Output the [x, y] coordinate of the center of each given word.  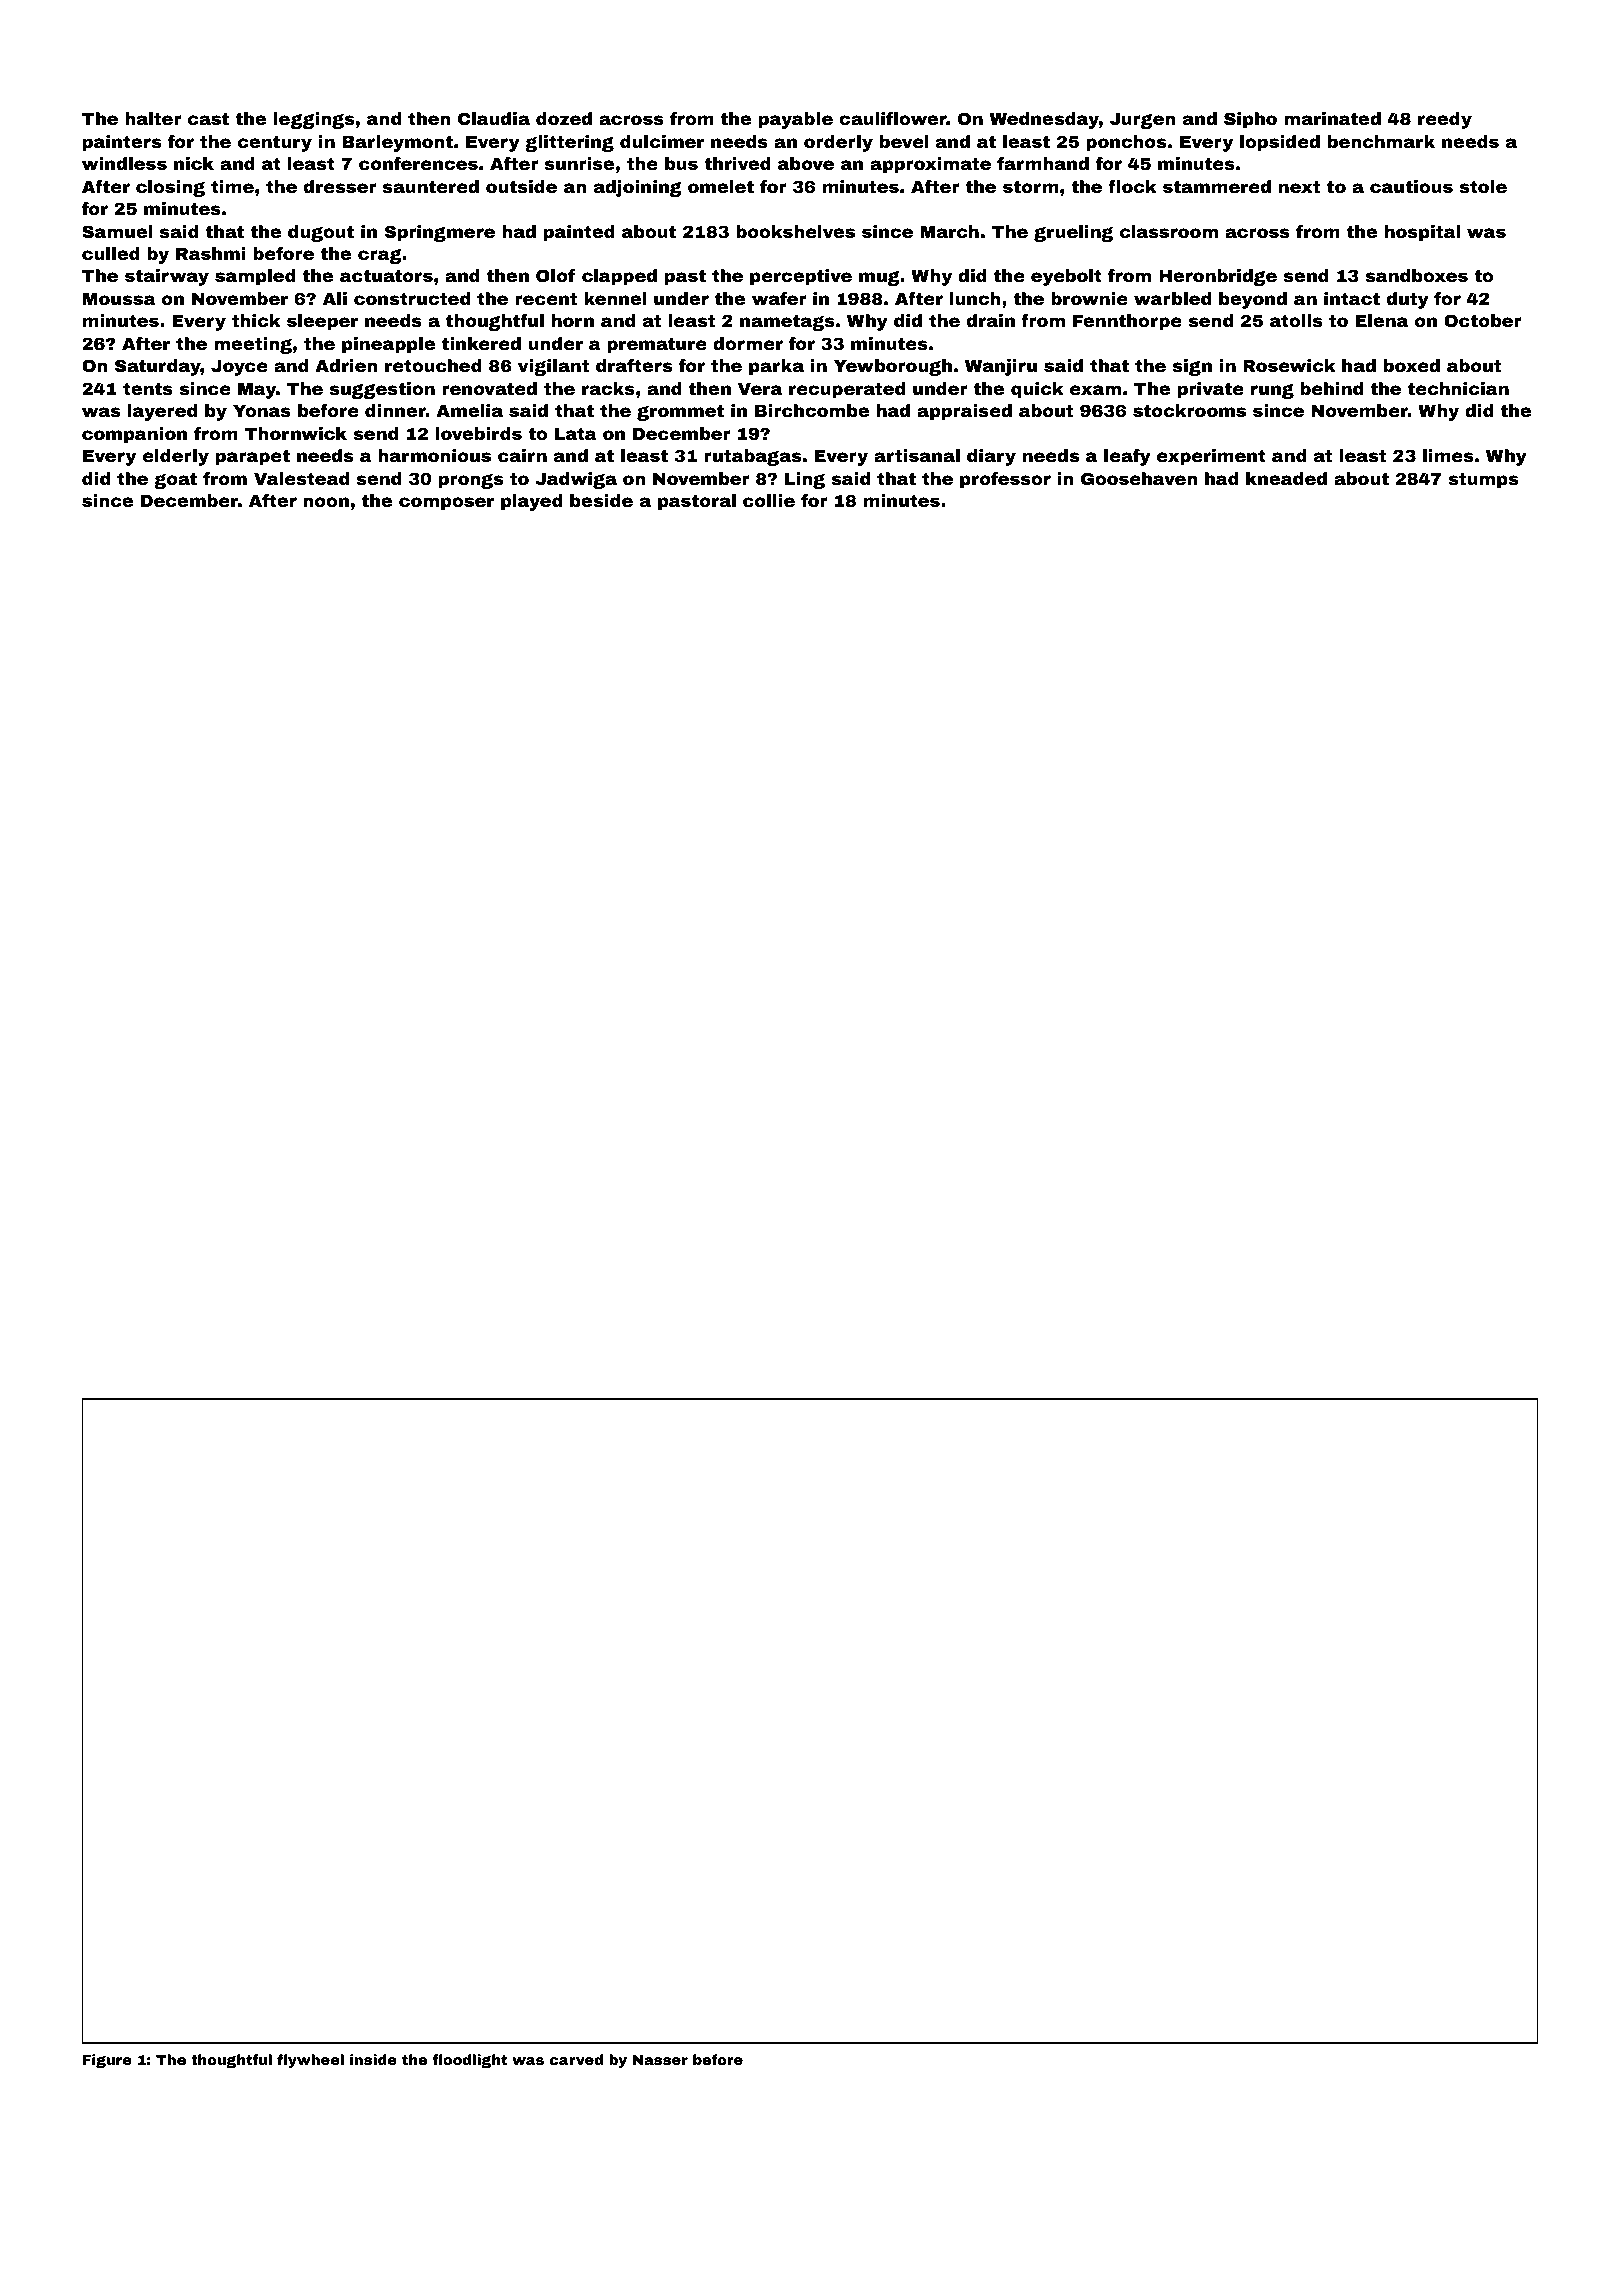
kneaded [1286, 478]
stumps [1483, 481]
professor [1005, 480]
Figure [107, 2061]
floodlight [469, 2061]
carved [576, 2059]
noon [326, 502]
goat [175, 481]
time [232, 186]
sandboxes [1416, 275]
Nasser [660, 2060]
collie [769, 500]
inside [373, 2059]
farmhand [1043, 163]
